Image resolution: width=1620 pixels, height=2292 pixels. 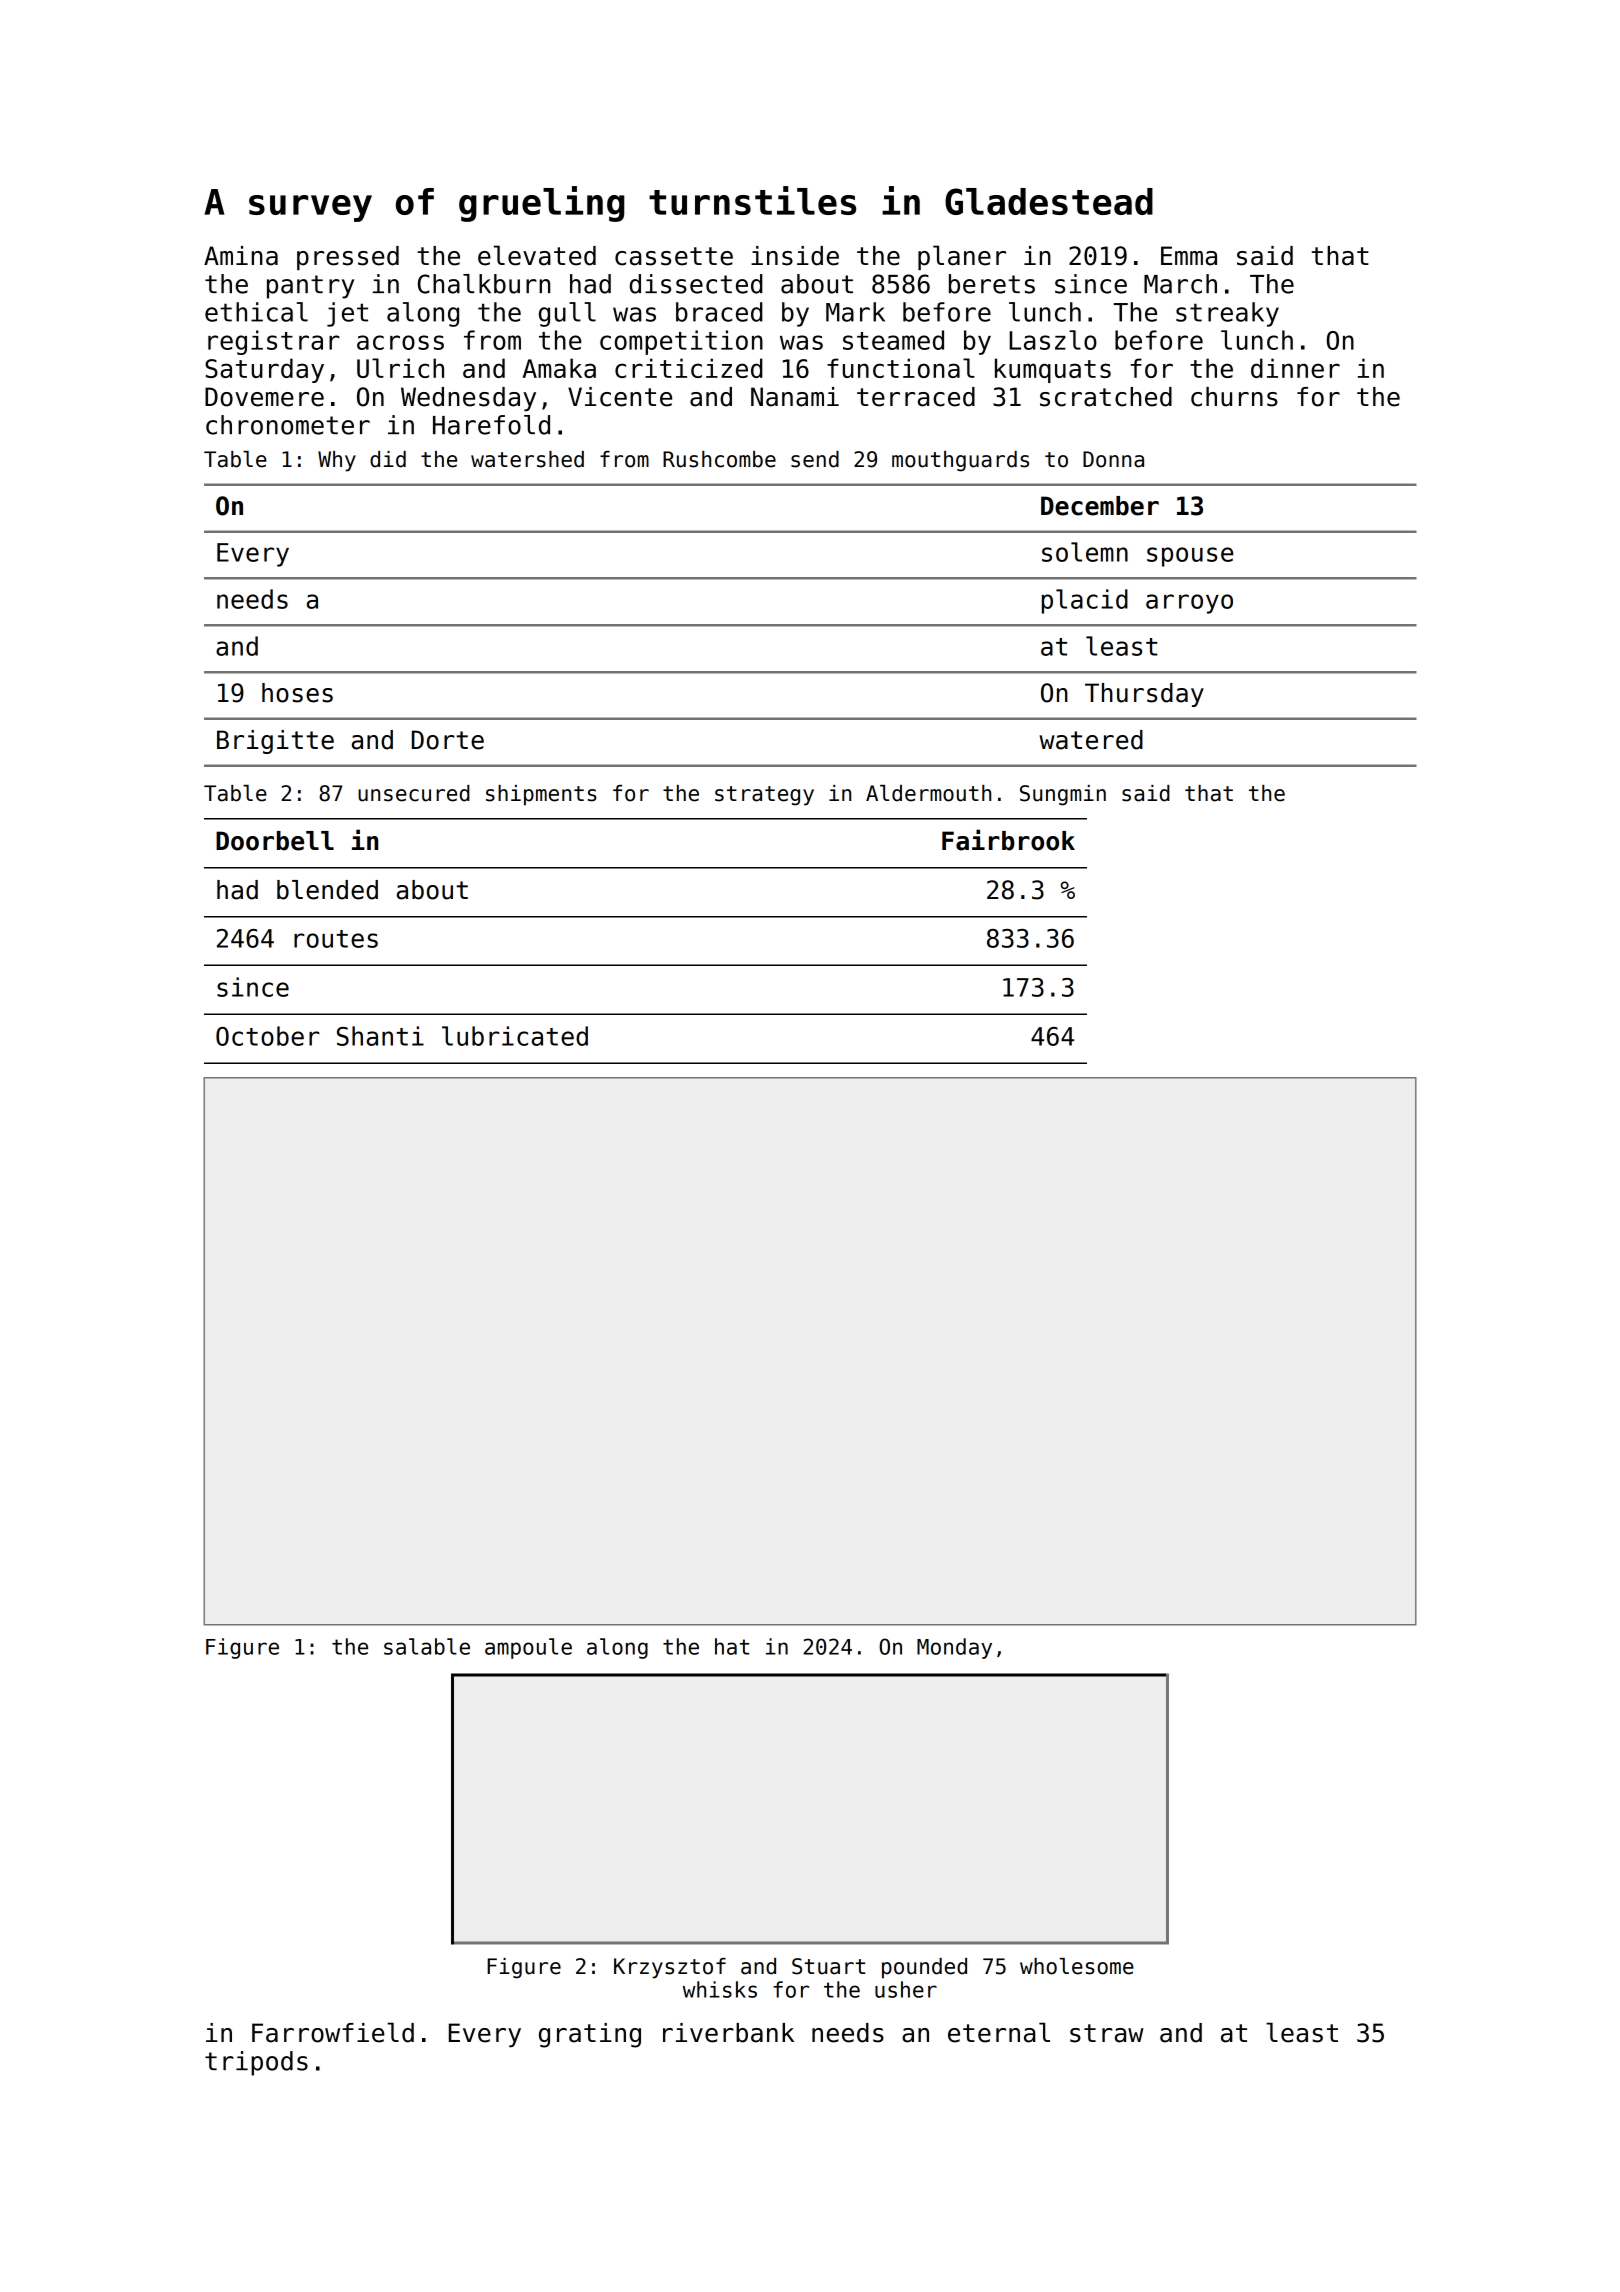 I want to click on inside, so click(x=795, y=256).
